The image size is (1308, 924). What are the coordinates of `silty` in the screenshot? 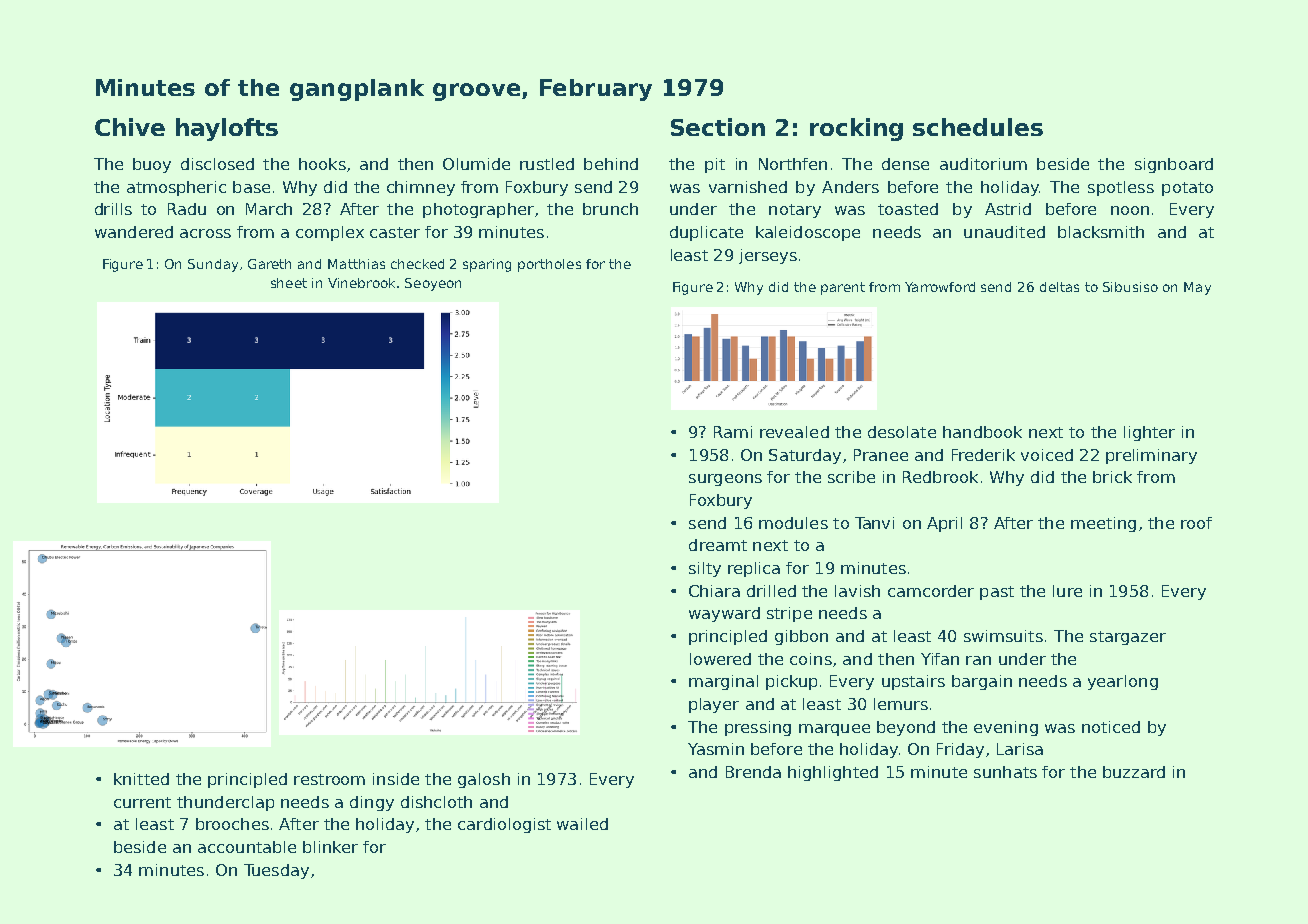 It's located at (705, 569).
